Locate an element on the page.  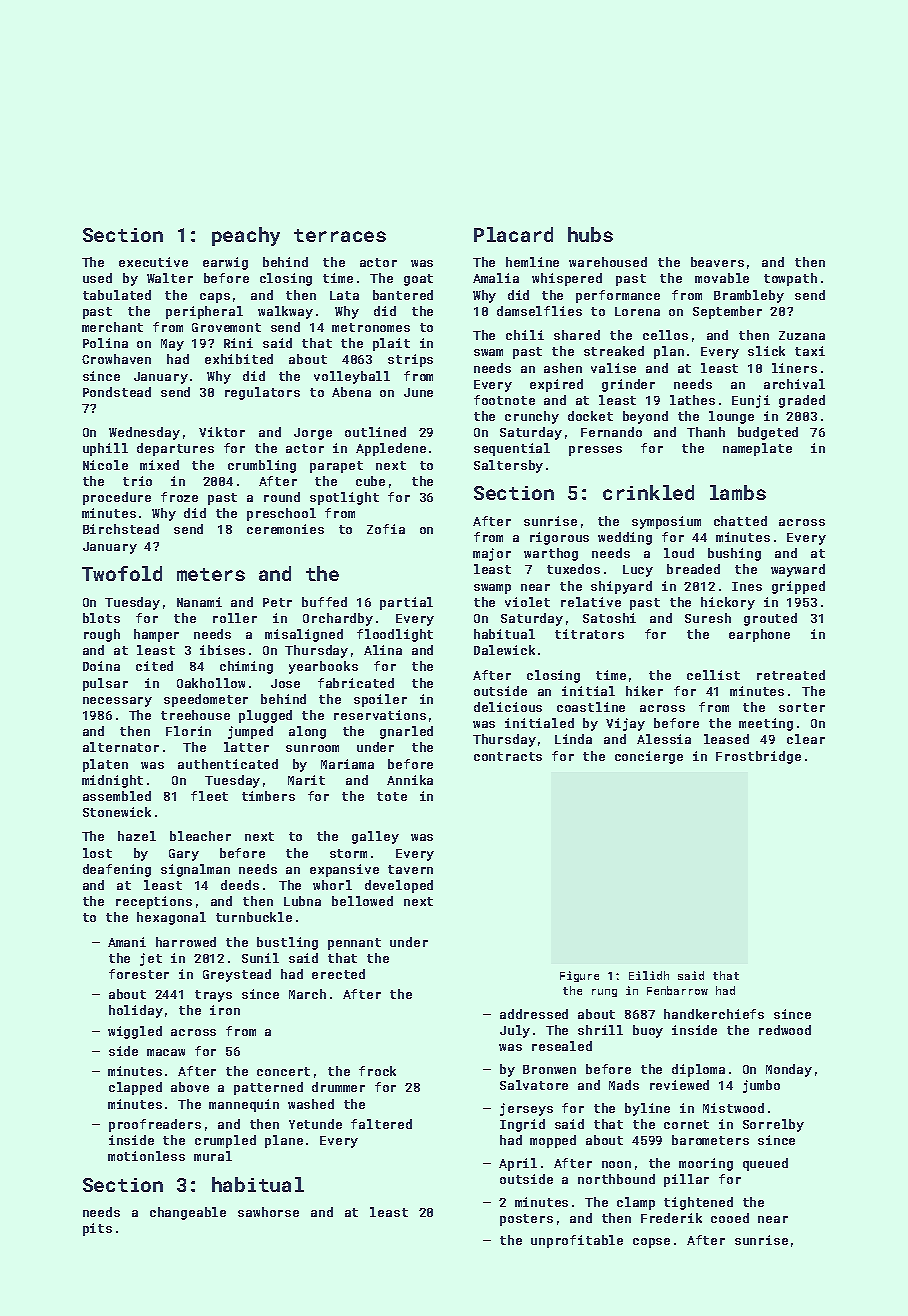
pits is located at coordinates (97, 1229).
